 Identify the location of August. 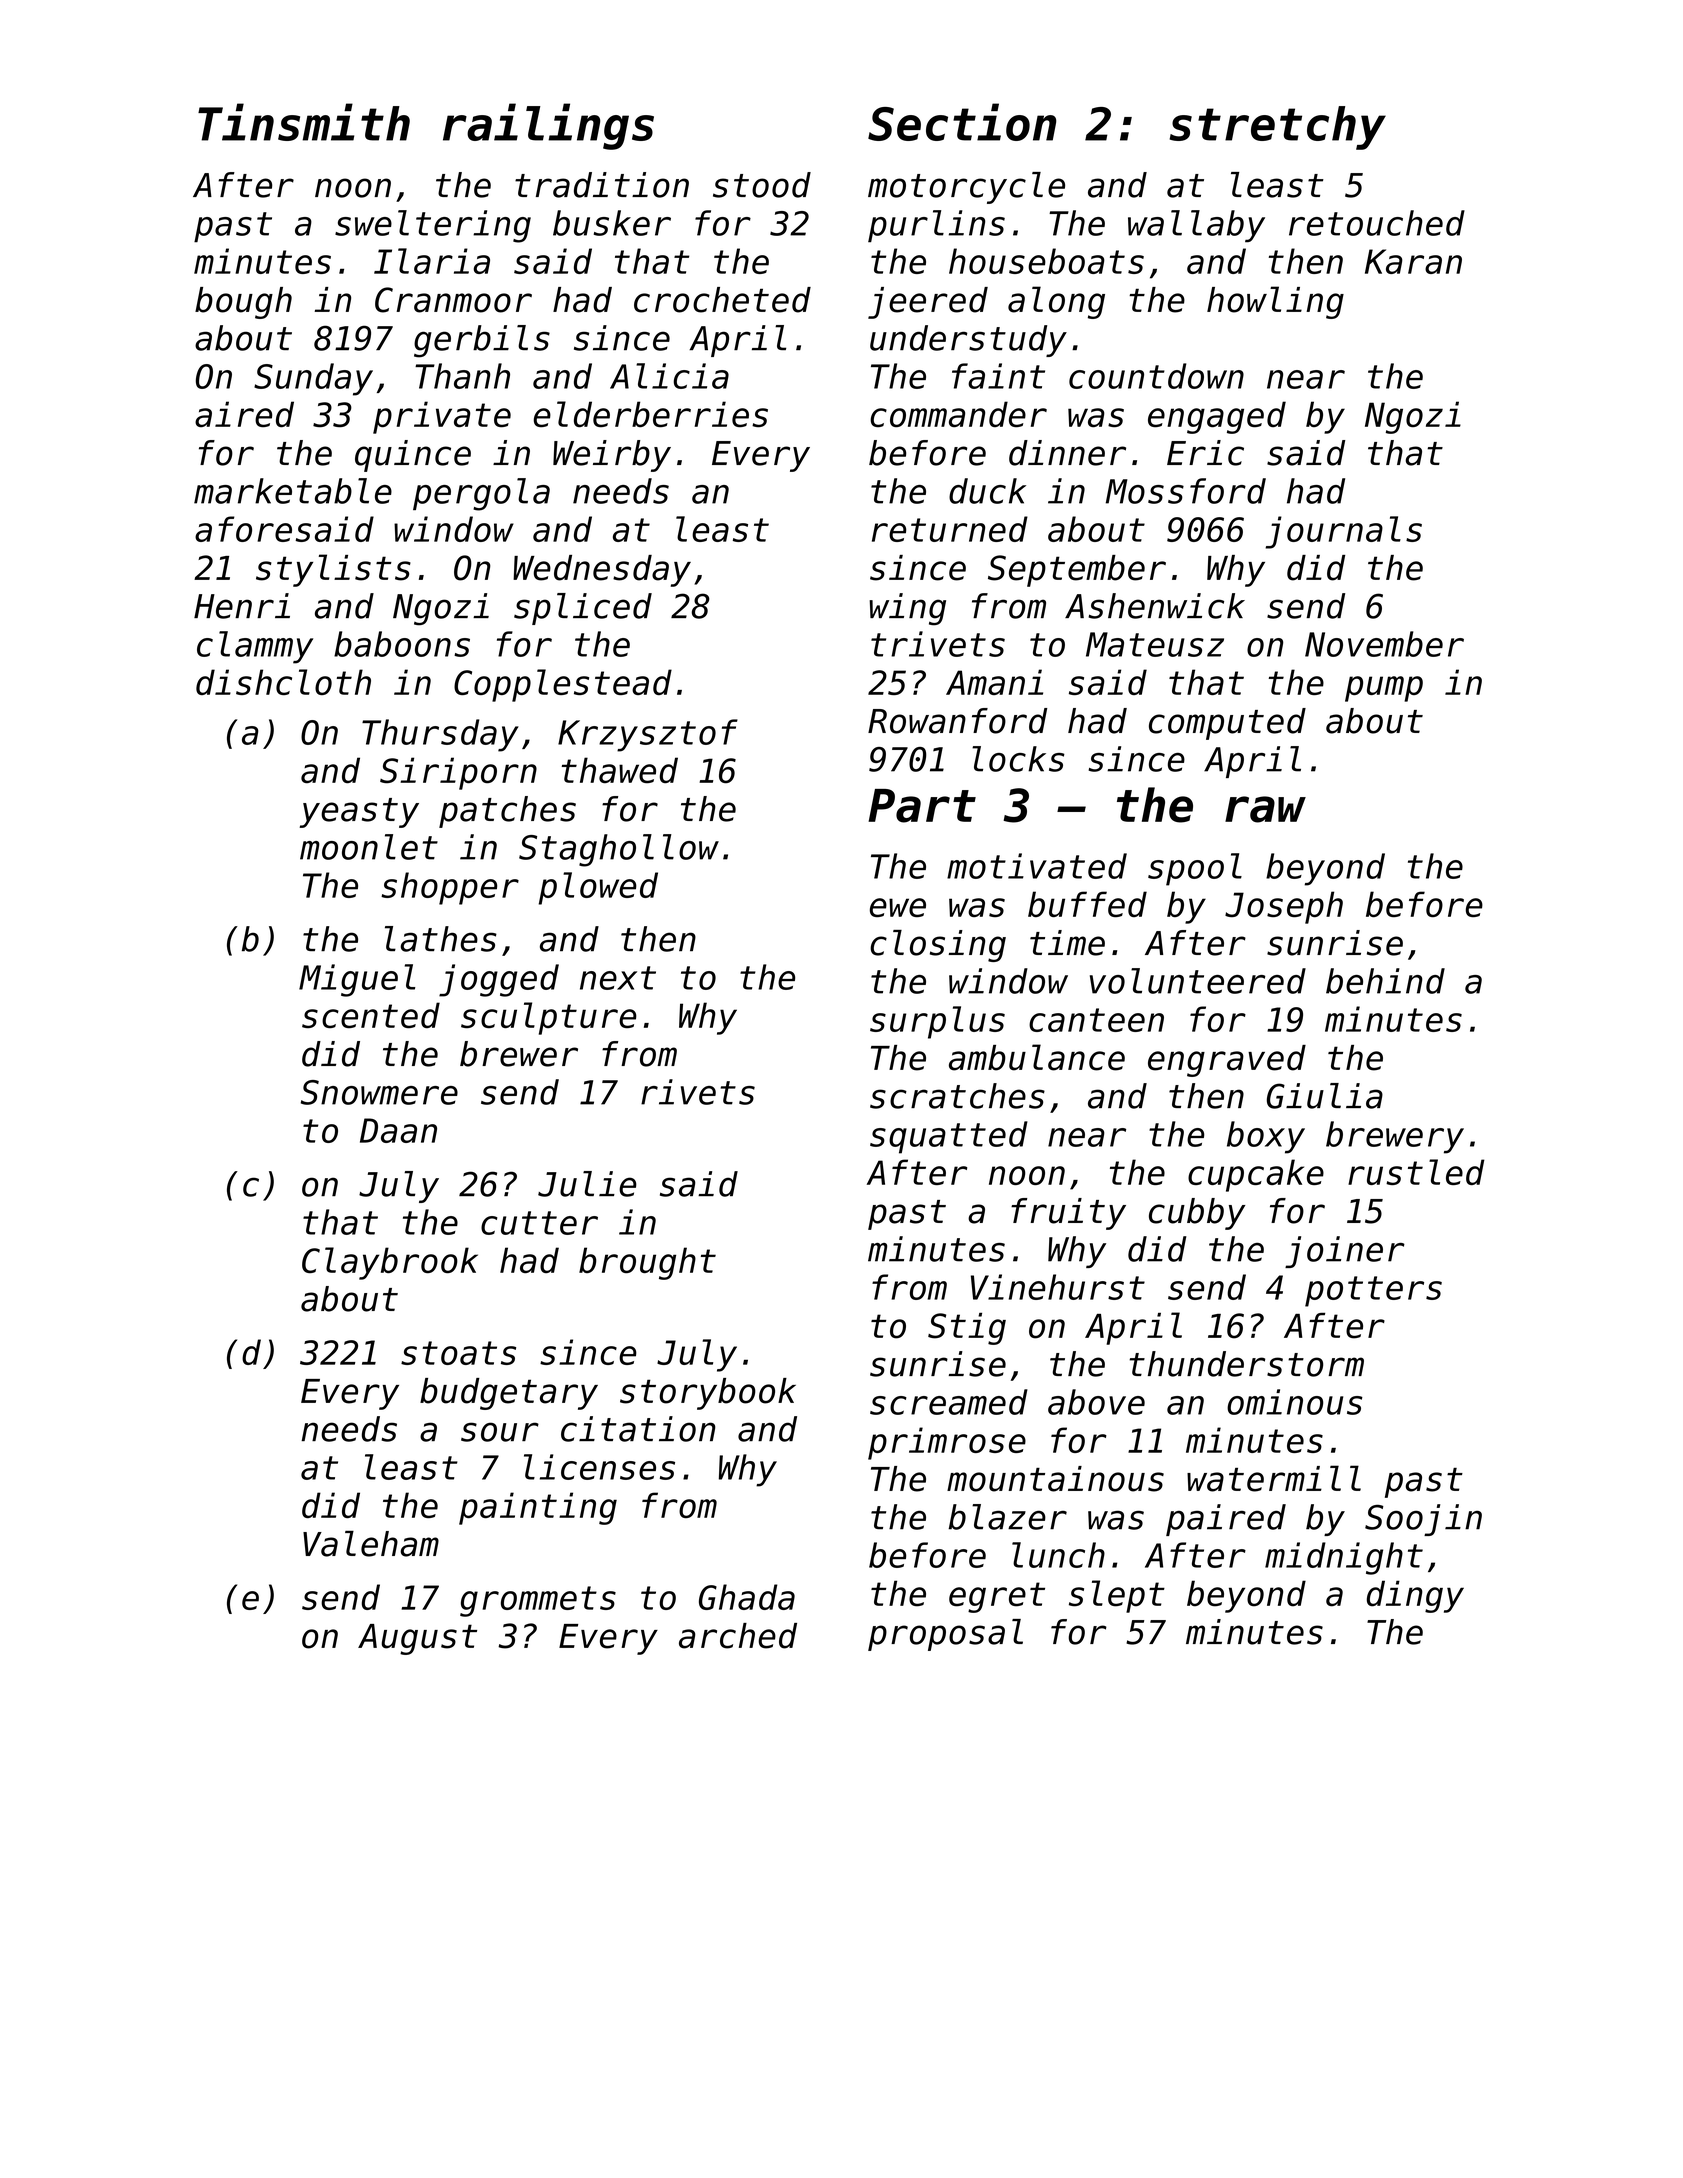
(417, 1639).
